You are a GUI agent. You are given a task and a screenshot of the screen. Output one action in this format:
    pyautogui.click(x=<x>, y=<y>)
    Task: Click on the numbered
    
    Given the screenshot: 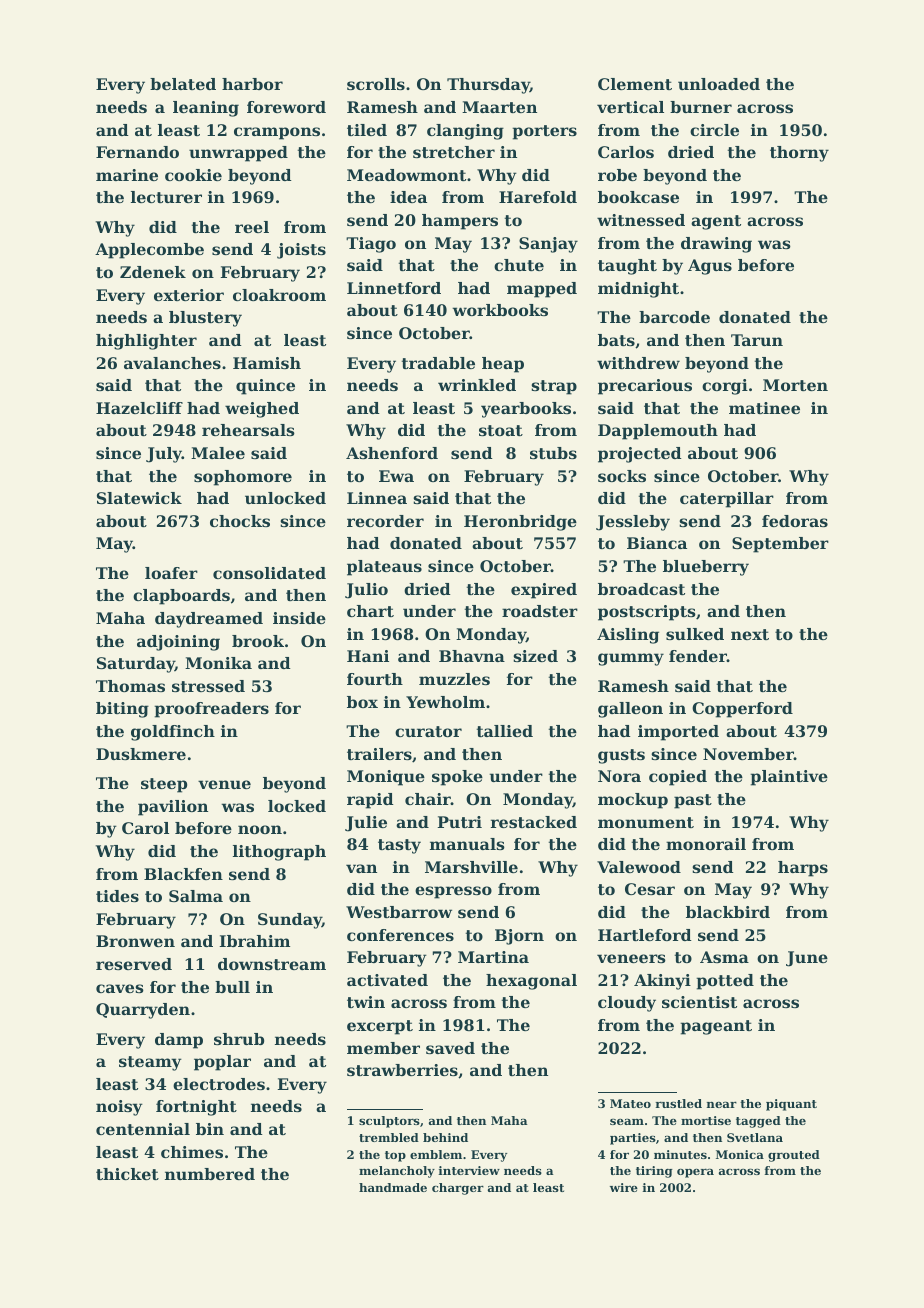 What is the action you would take?
    pyautogui.click(x=210, y=1174)
